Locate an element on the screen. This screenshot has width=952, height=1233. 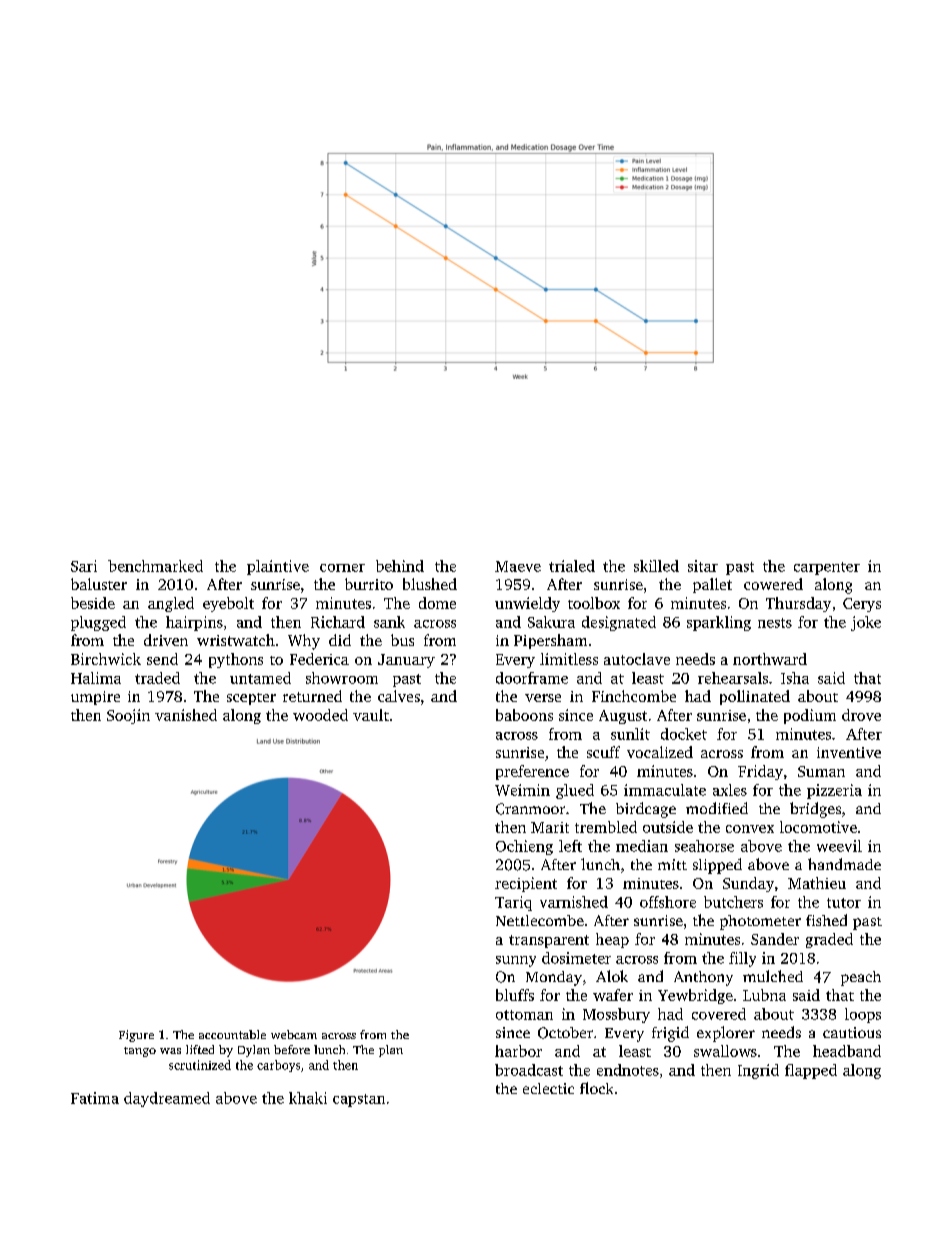
benchmarked is located at coordinates (155, 566).
